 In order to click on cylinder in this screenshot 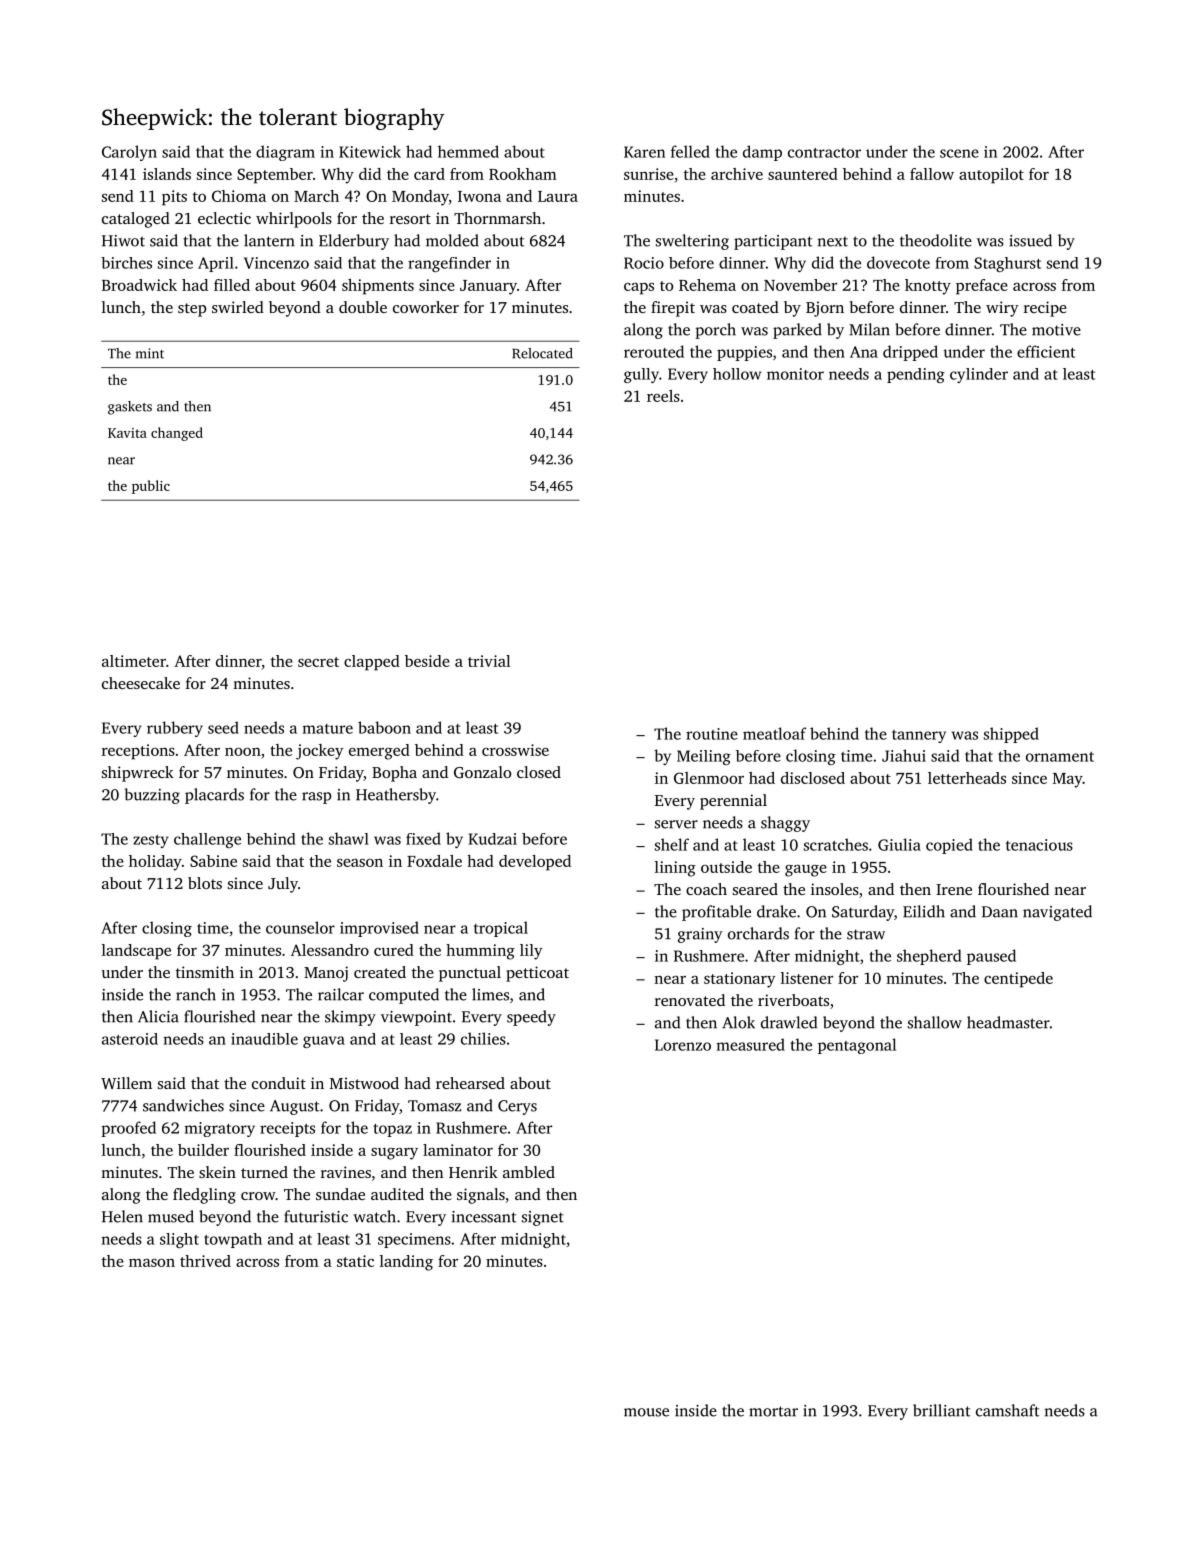, I will do `click(979, 375)`.
